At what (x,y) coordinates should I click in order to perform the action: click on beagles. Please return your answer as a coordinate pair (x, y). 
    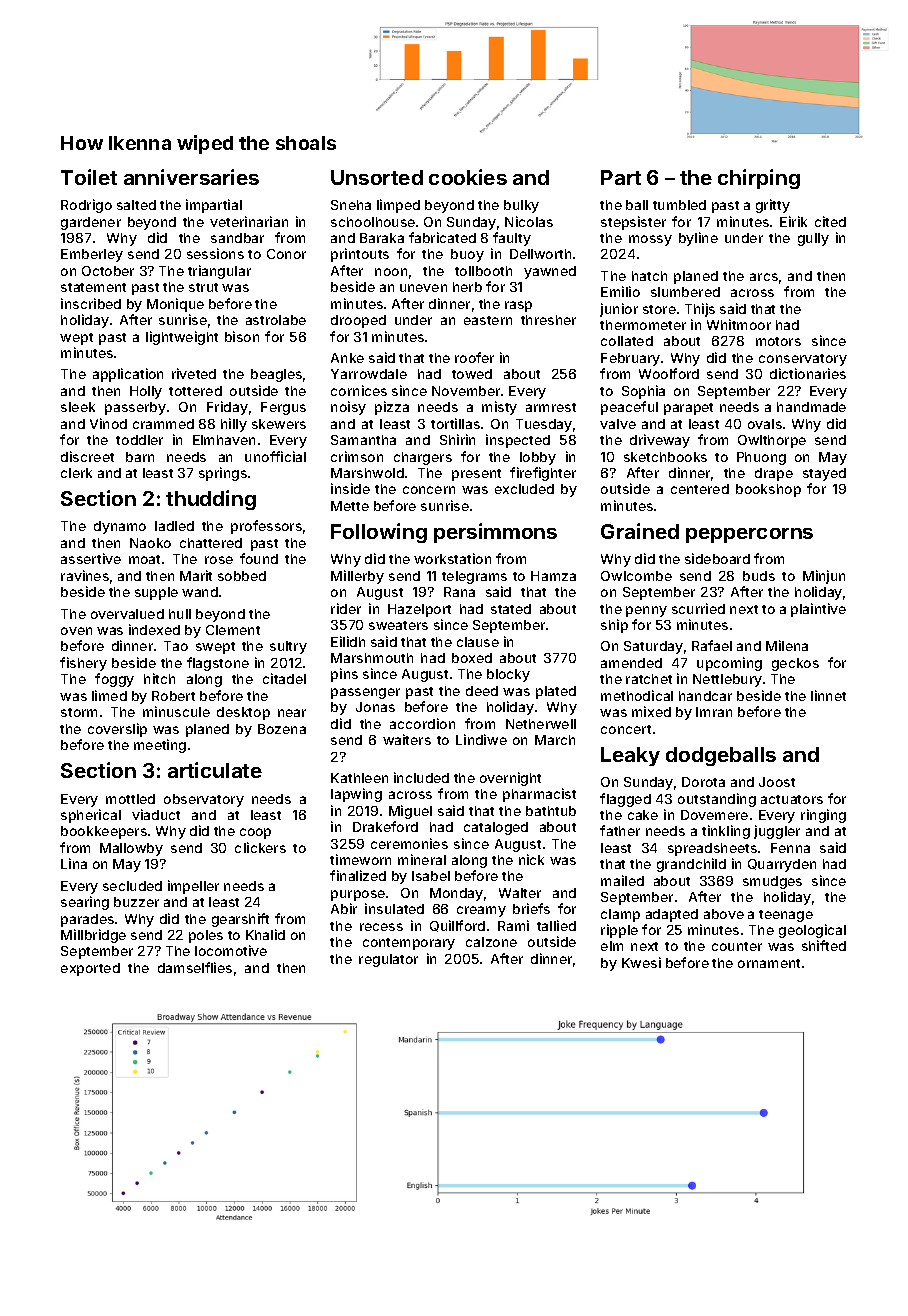
    Looking at the image, I should click on (276, 375).
